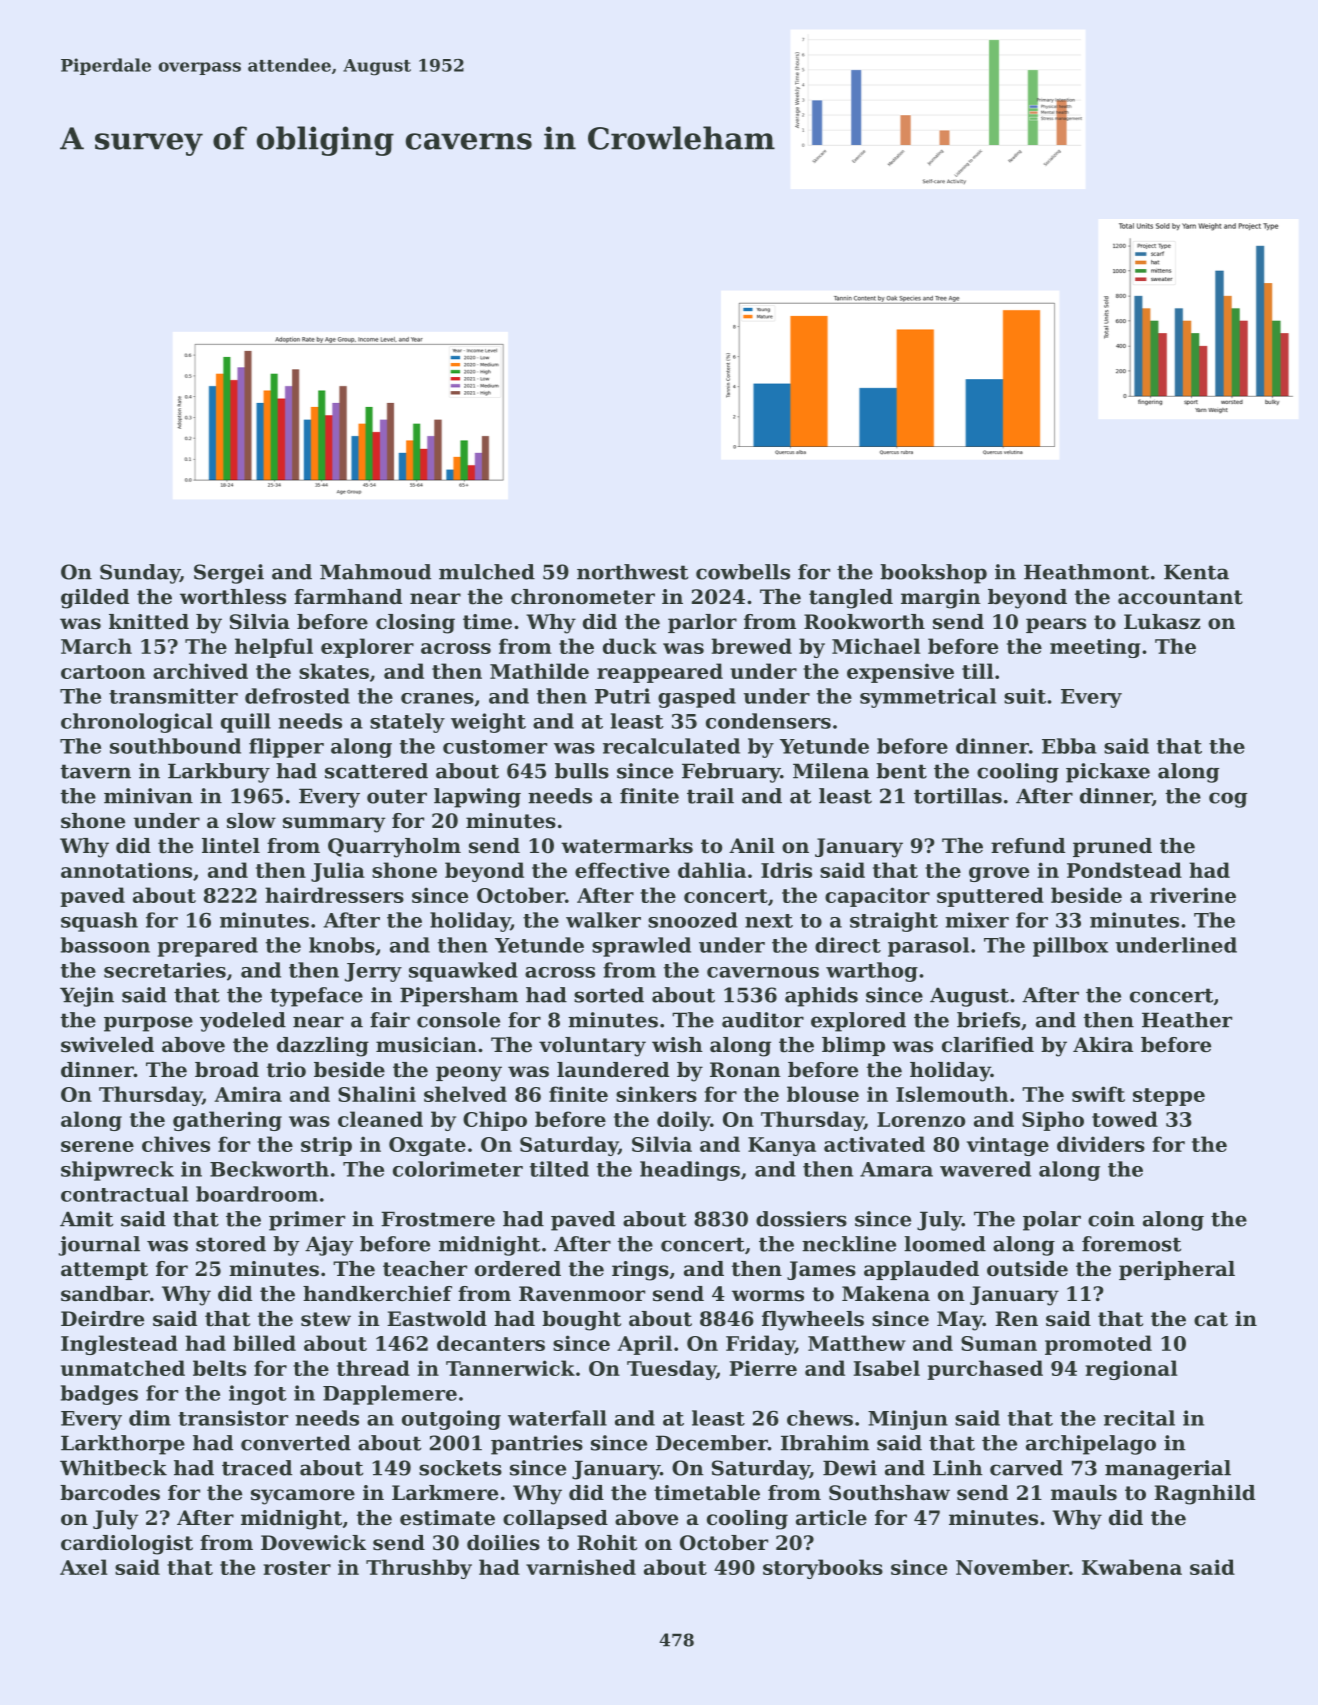 The image size is (1318, 1705). What do you see at coordinates (477, 798) in the document?
I see `lapwing` at bounding box center [477, 798].
